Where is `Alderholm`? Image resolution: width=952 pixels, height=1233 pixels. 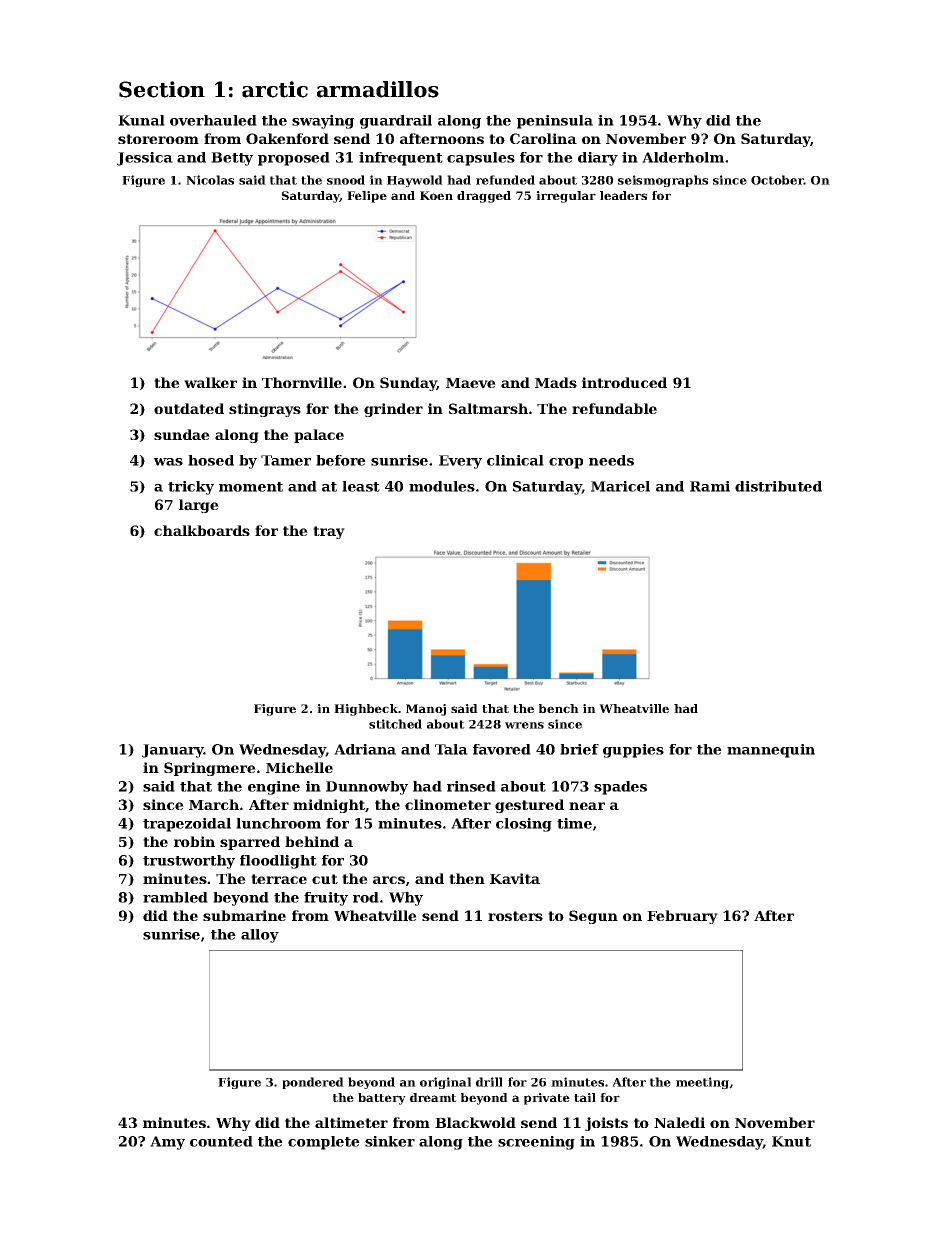 Alderholm is located at coordinates (683, 157).
